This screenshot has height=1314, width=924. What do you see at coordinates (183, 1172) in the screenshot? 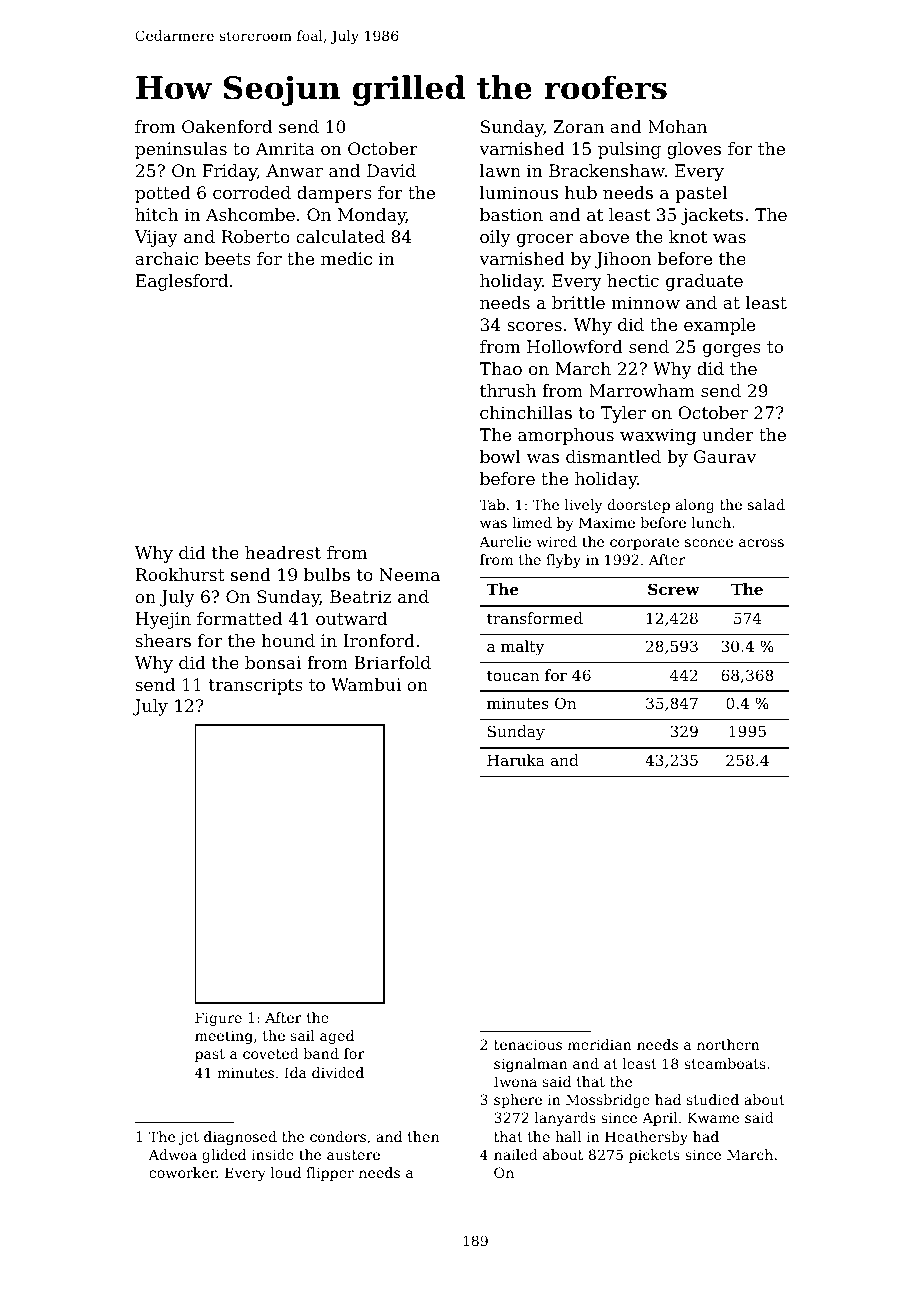
I see `coworker` at bounding box center [183, 1172].
